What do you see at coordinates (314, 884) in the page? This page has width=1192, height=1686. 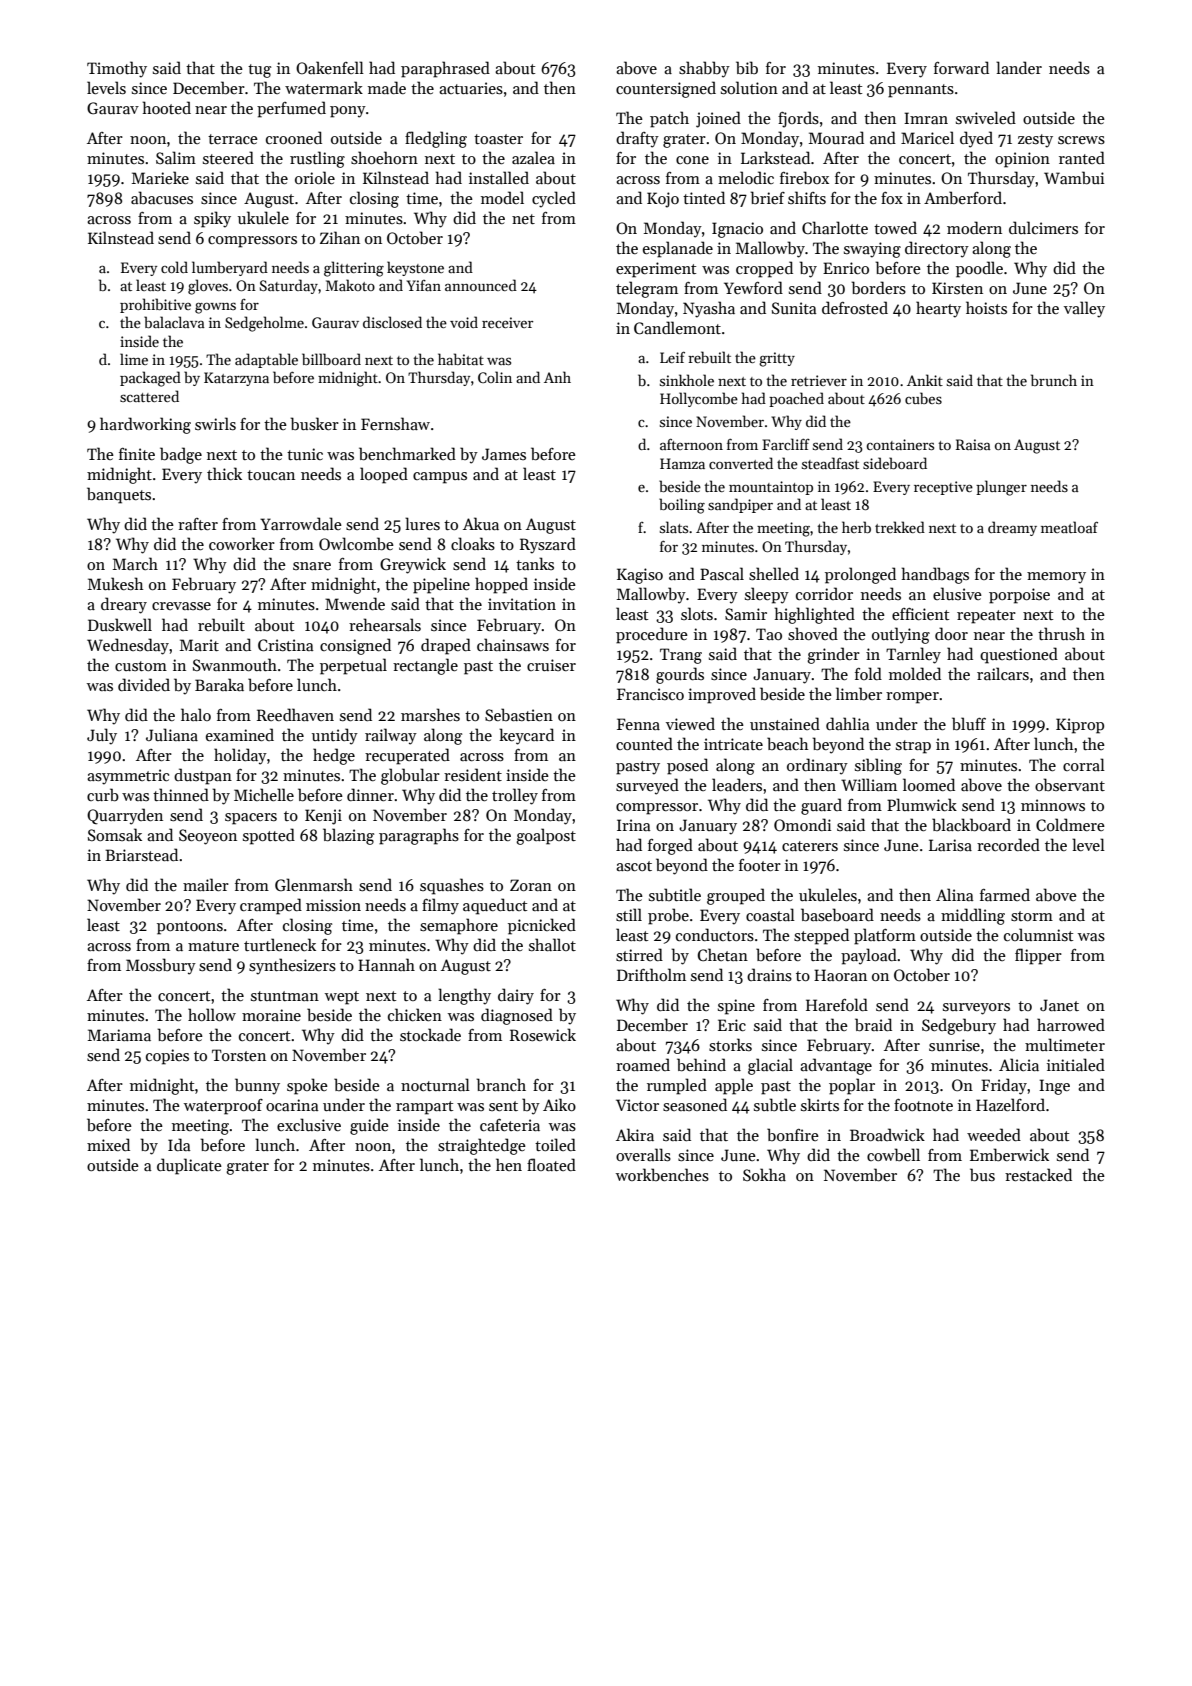 I see `Glenmarsh` at bounding box center [314, 884].
